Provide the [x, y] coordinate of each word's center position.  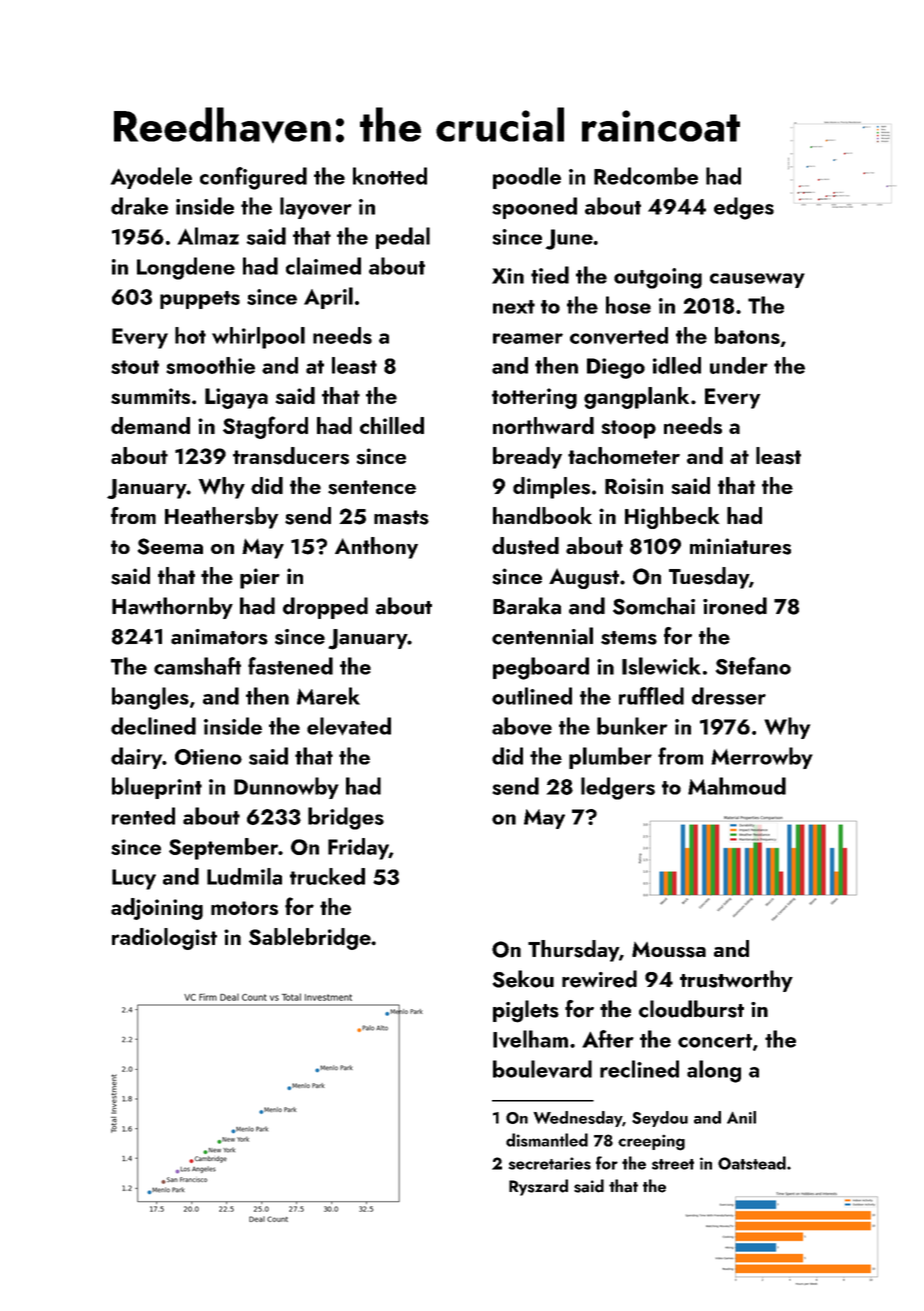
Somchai [654, 606]
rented [143, 816]
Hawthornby [172, 608]
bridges [346, 818]
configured [253, 178]
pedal [403, 238]
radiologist [164, 939]
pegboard [541, 668]
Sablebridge [310, 939]
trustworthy [736, 981]
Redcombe [646, 176]
